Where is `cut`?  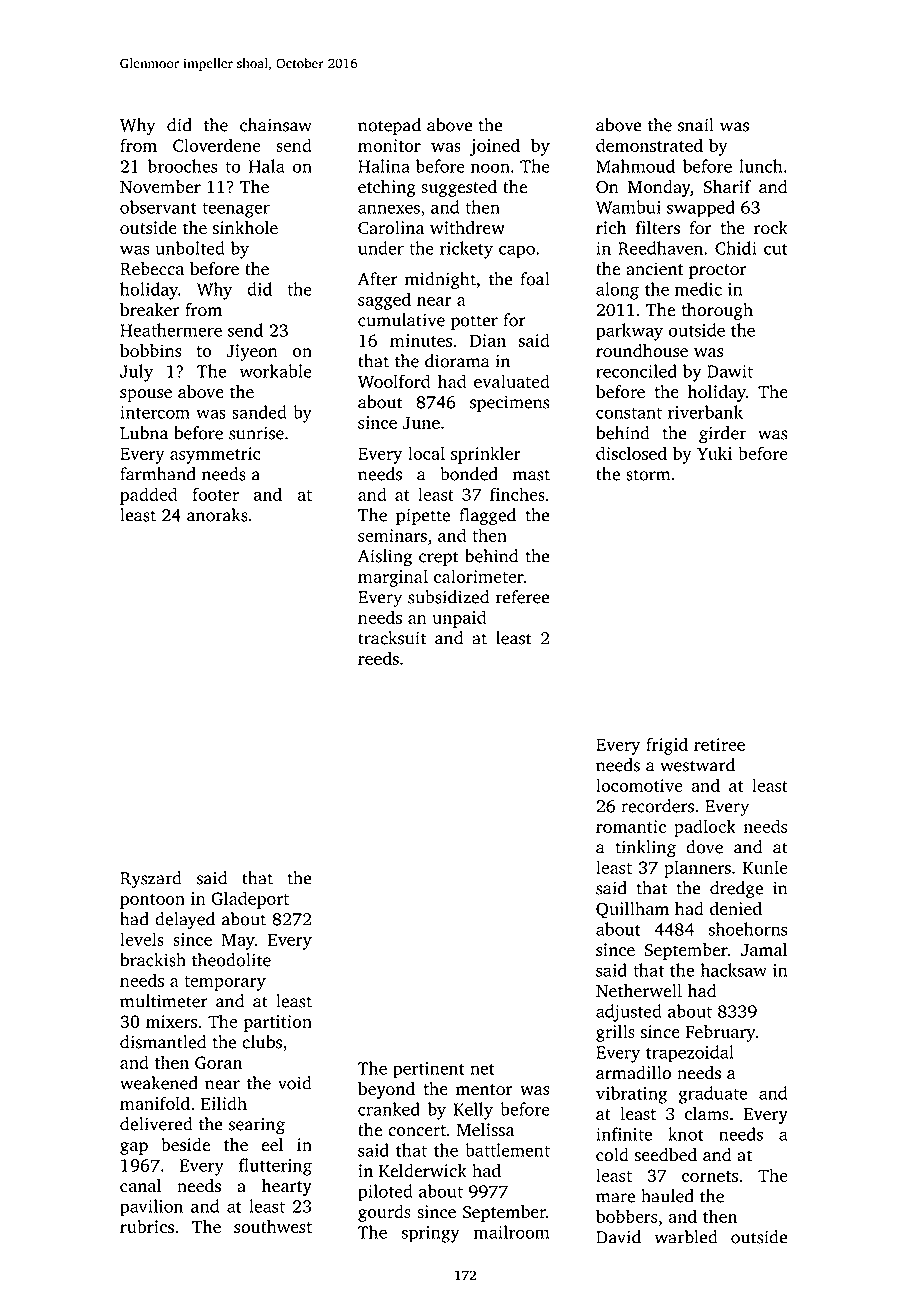
cut is located at coordinates (776, 249).
